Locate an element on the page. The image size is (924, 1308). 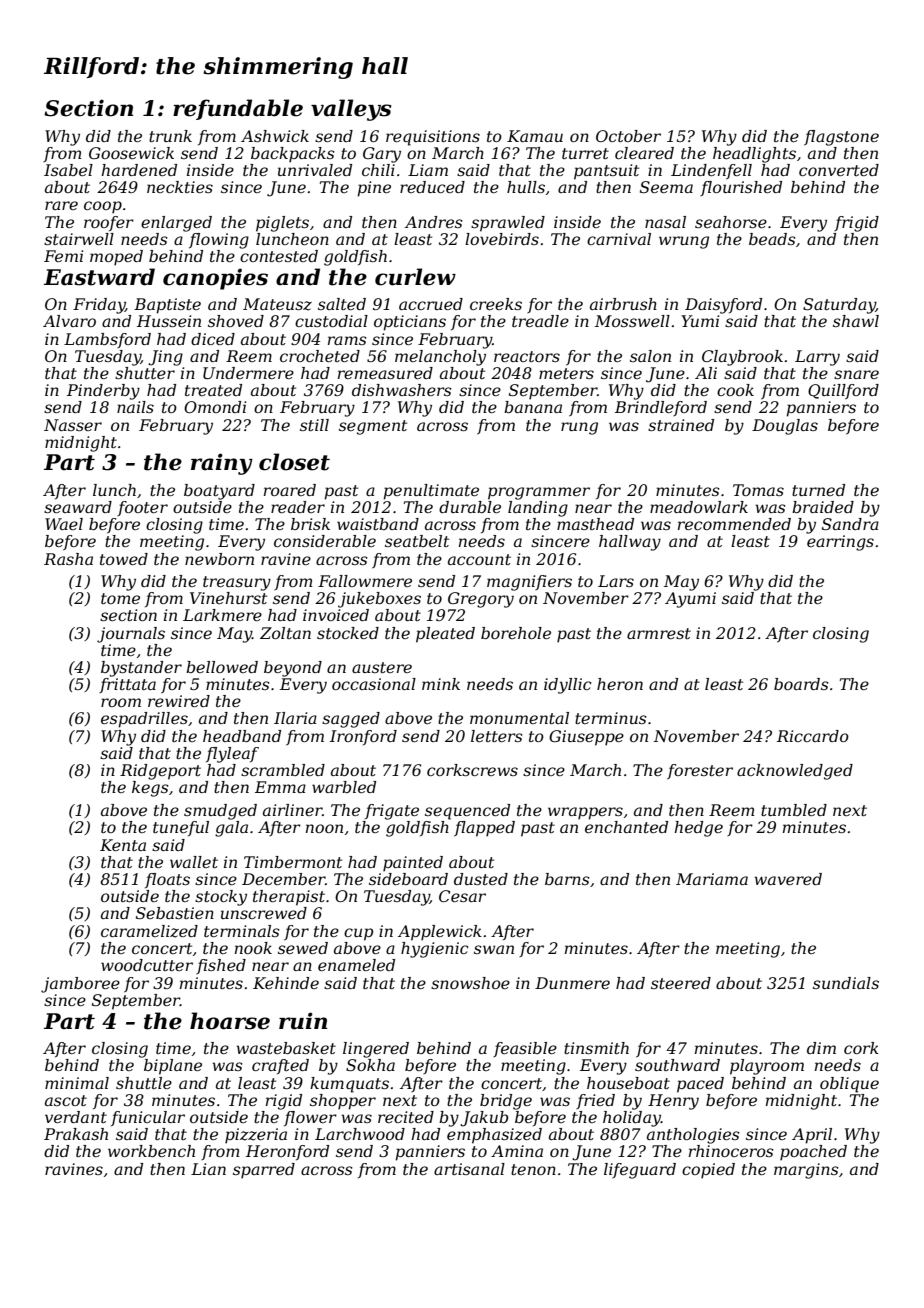
penultimate is located at coordinates (431, 492).
